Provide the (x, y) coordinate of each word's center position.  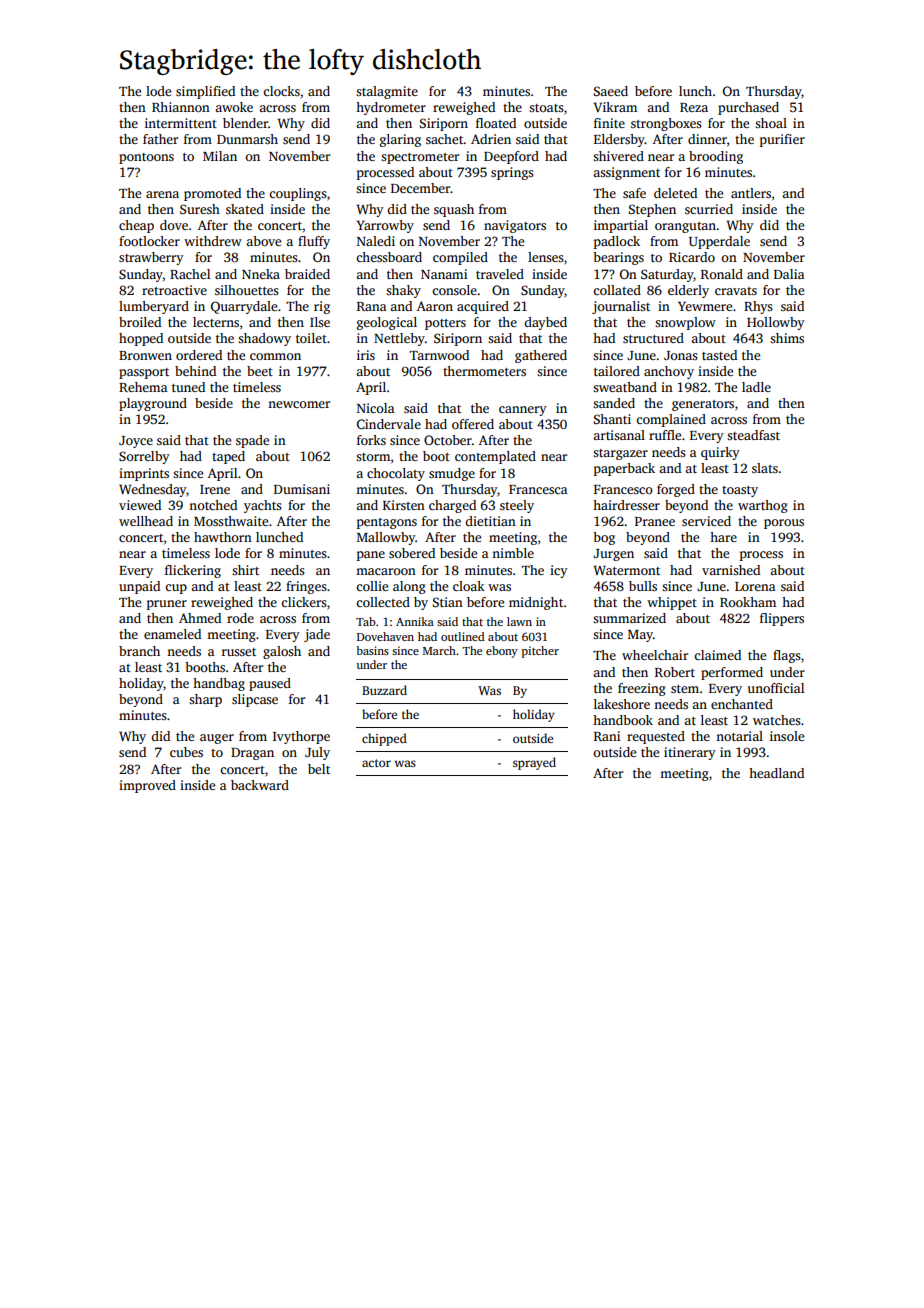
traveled (500, 274)
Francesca (538, 489)
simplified (205, 92)
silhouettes (247, 290)
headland (776, 773)
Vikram (615, 107)
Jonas (681, 355)
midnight (536, 603)
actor (376, 763)
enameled (172, 634)
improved (147, 786)
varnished (731, 570)
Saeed (611, 91)
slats (765, 468)
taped (228, 457)
